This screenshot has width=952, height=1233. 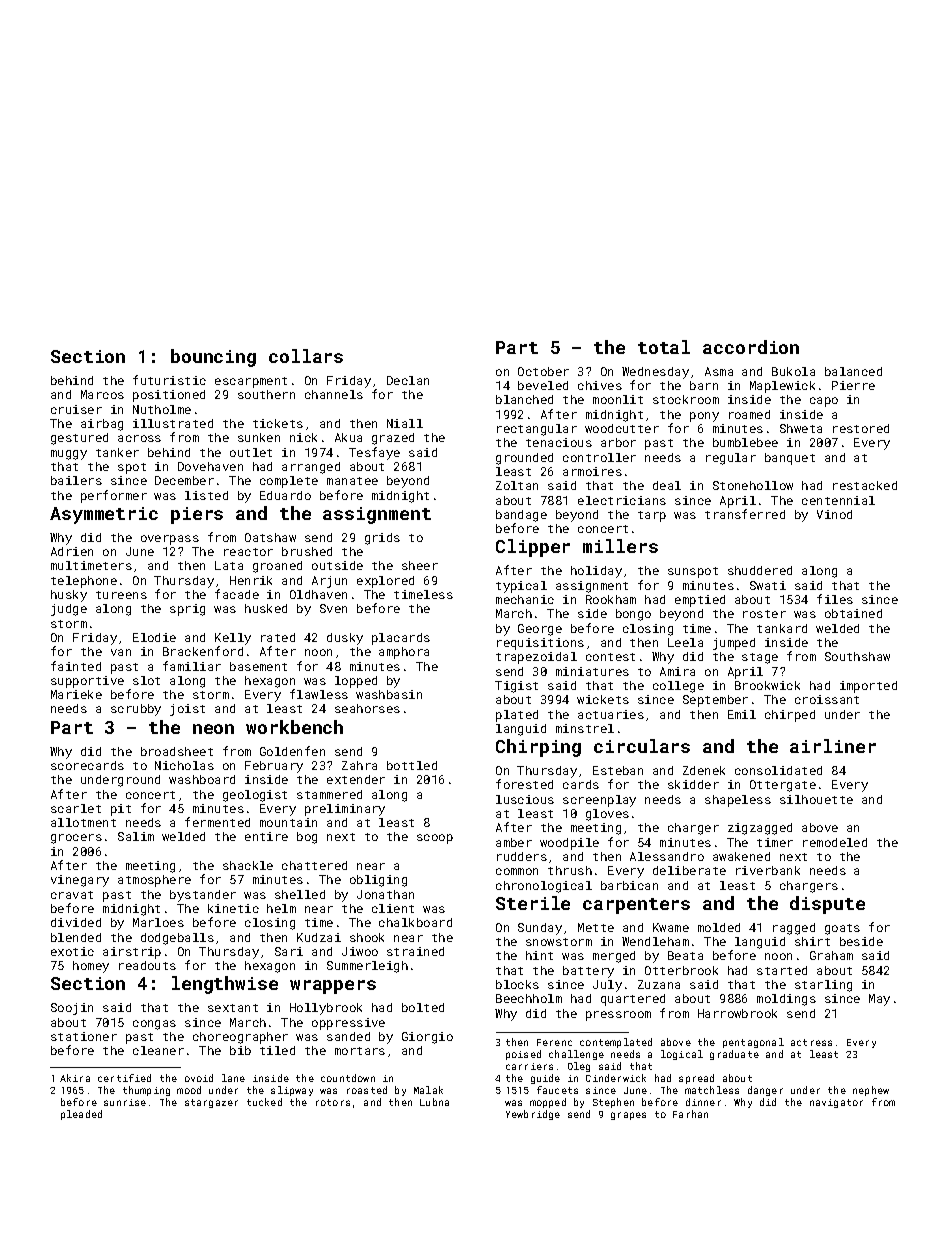 I want to click on remodeled, so click(x=835, y=842).
